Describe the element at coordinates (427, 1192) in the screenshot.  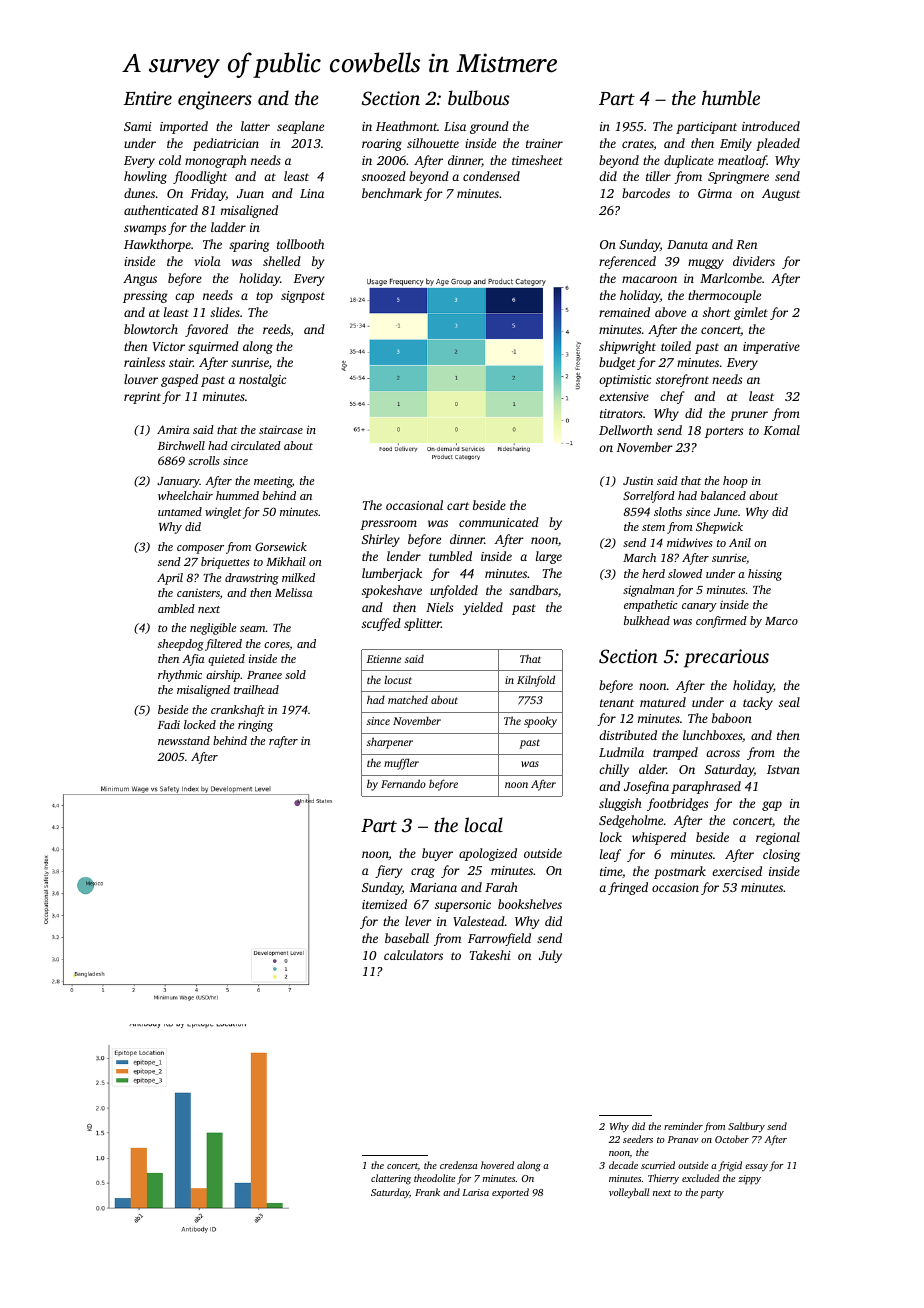
I see `Frank` at that location.
